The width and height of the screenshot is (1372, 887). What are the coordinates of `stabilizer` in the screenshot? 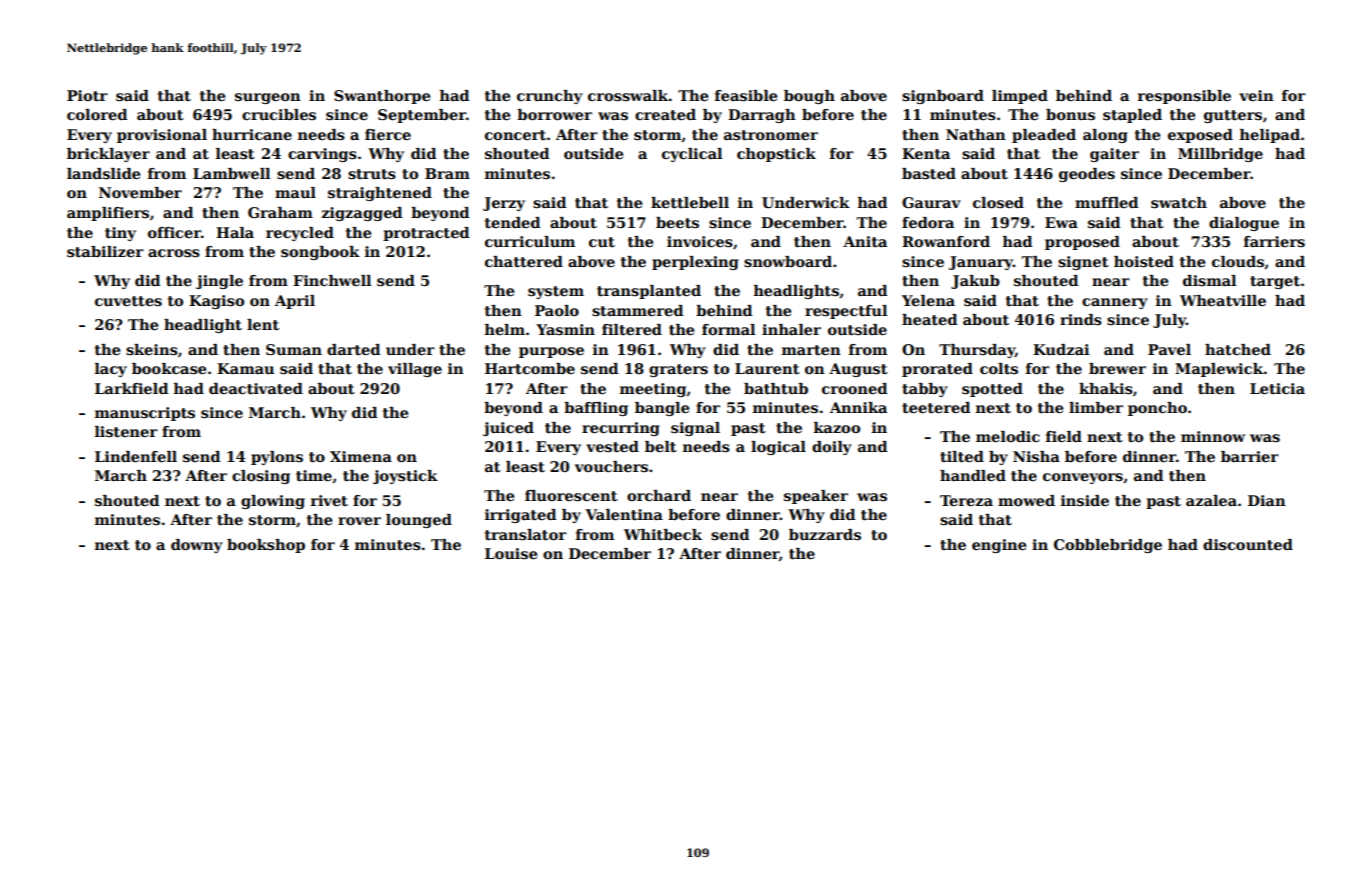 It's located at (105, 252).
